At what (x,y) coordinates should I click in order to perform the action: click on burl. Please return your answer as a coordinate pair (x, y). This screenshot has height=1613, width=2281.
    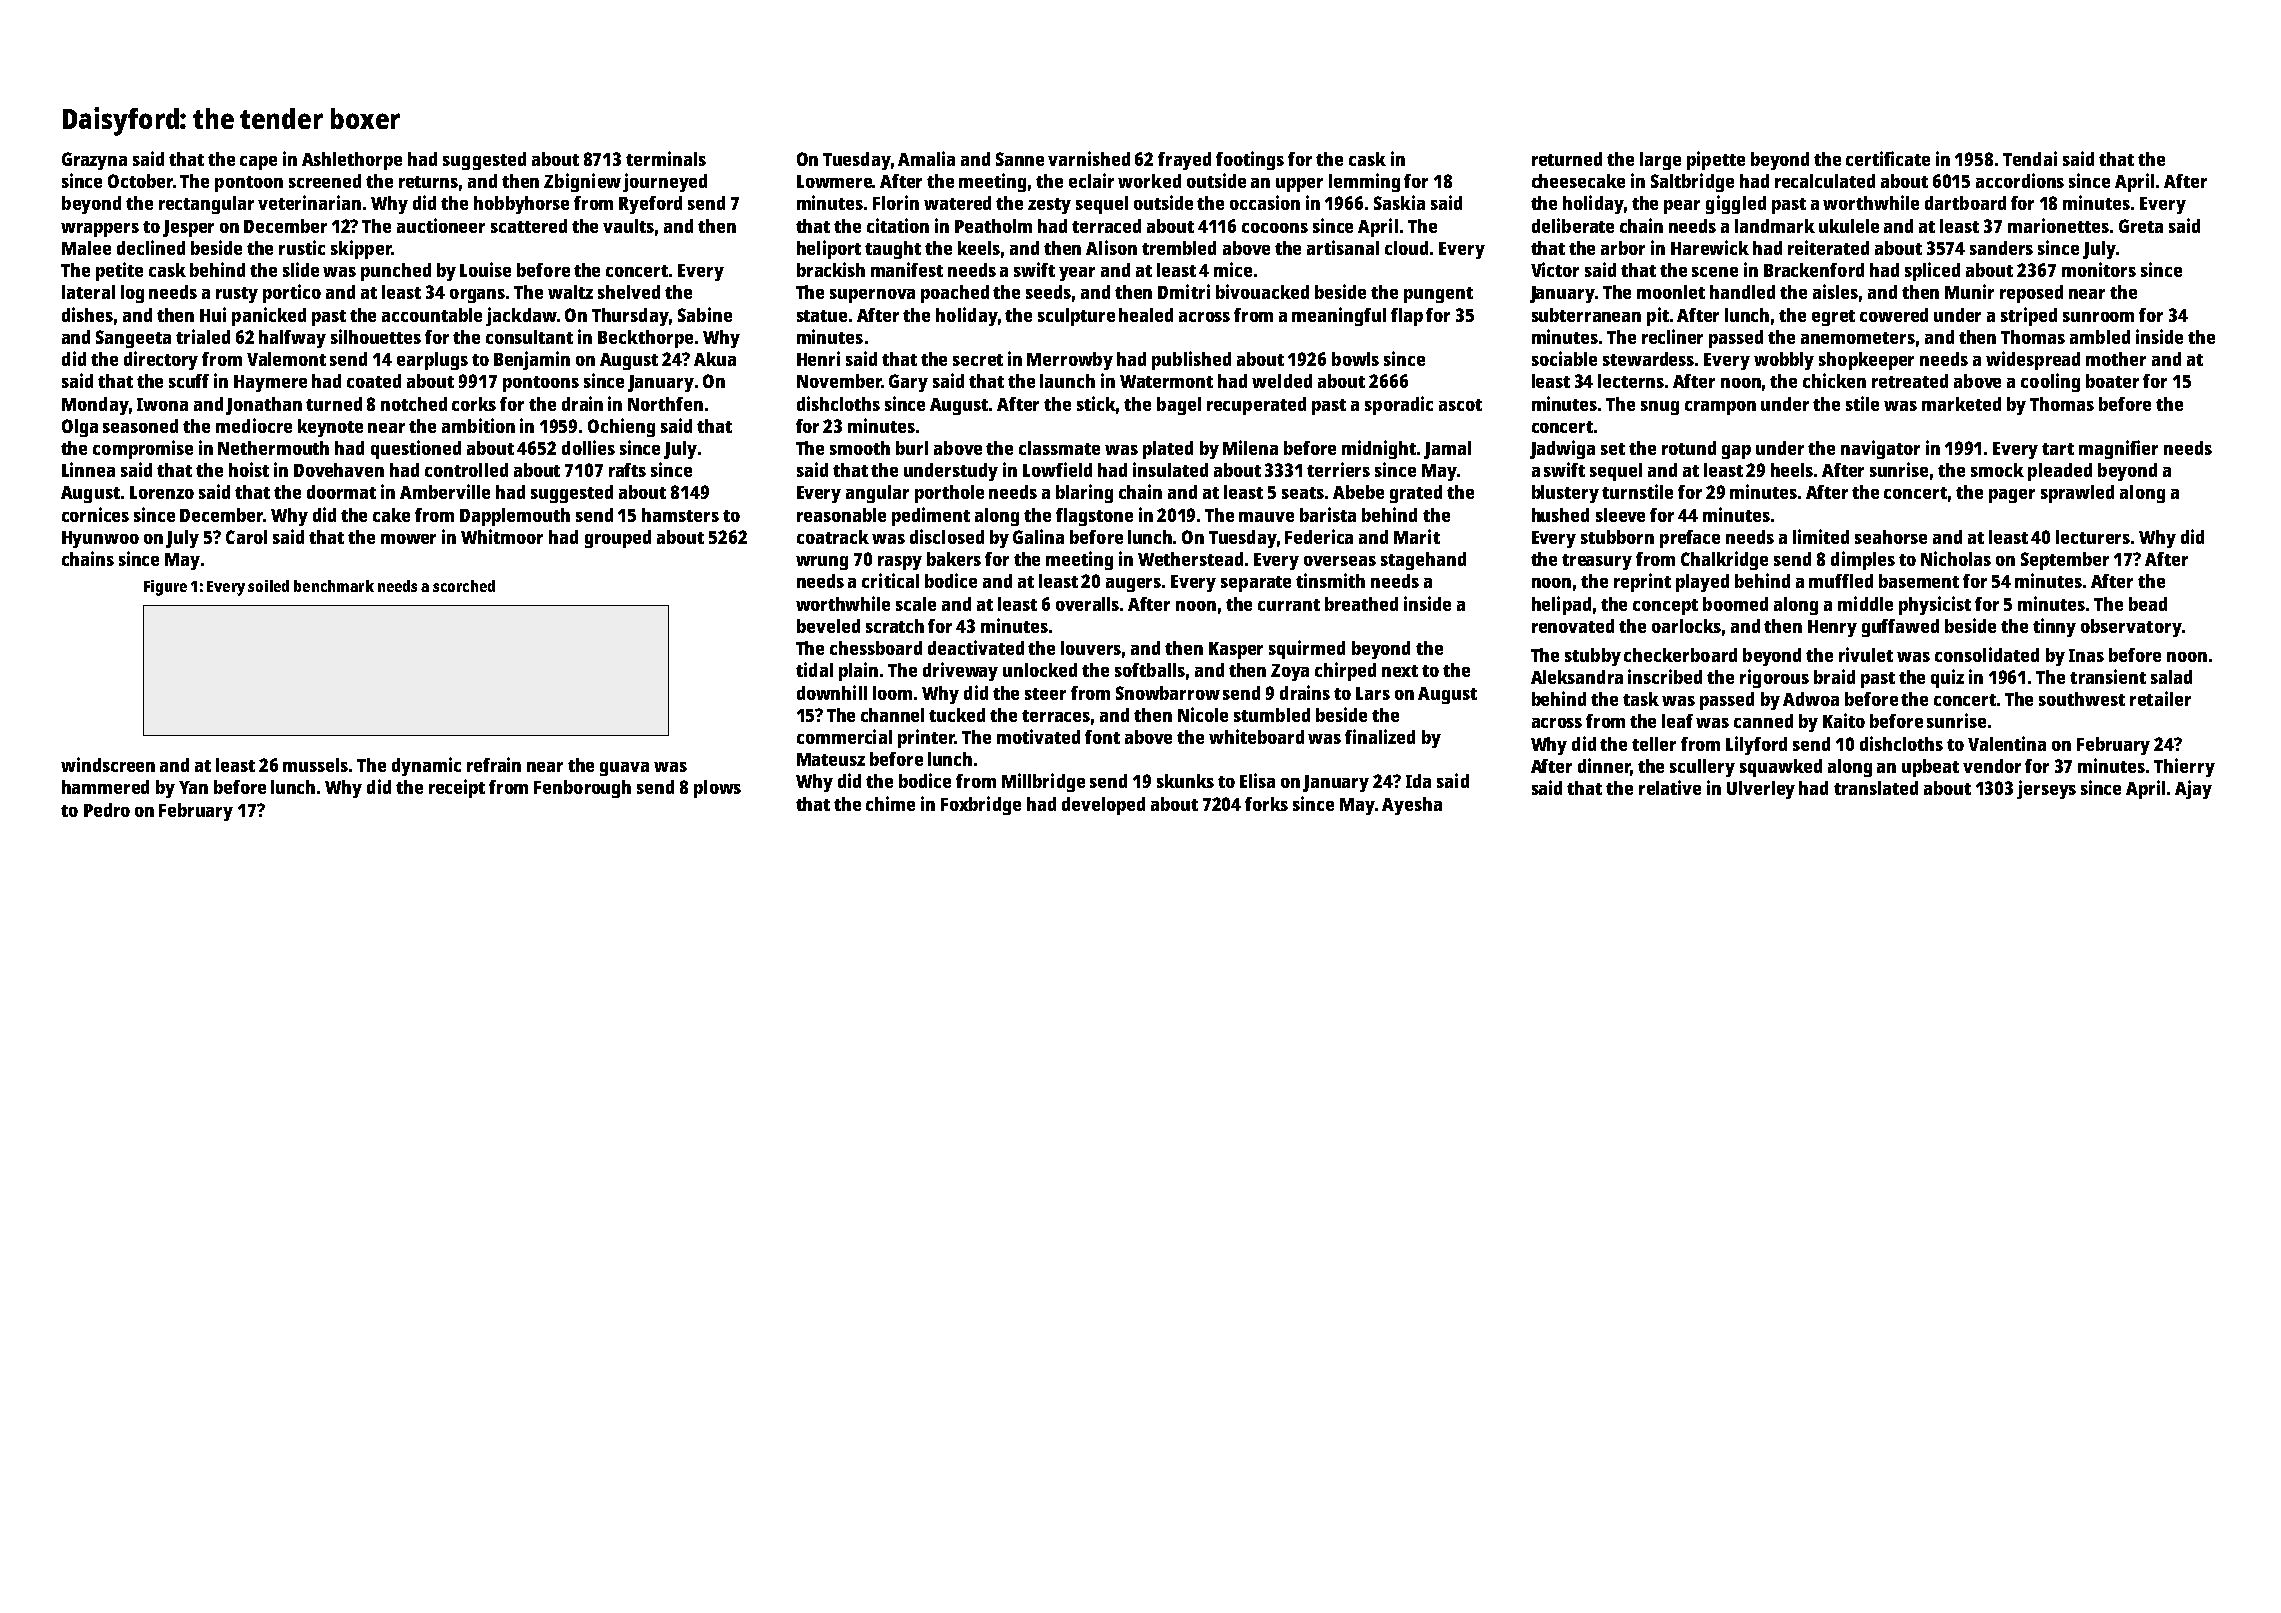
    Looking at the image, I should click on (912, 448).
